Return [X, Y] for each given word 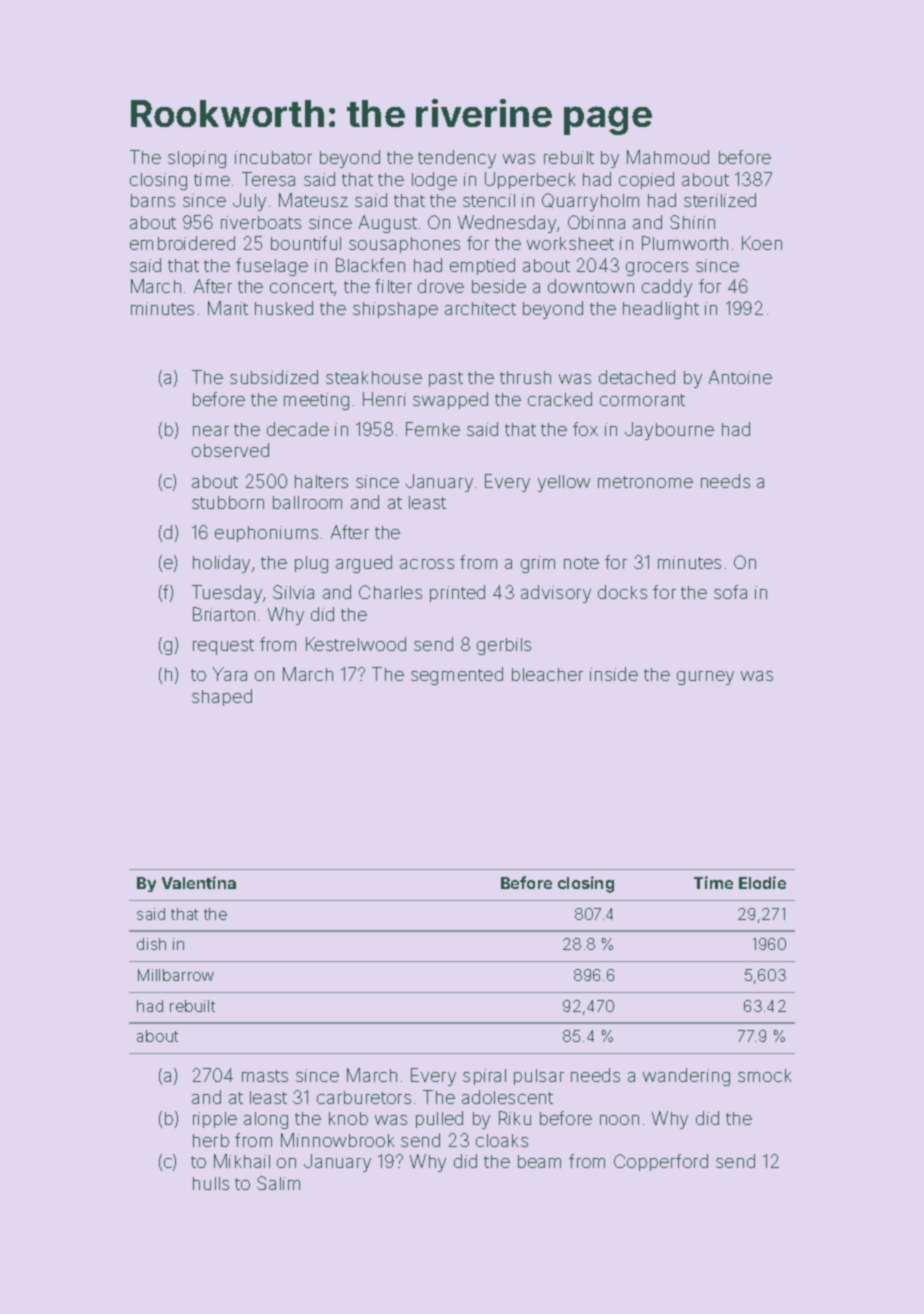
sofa [730, 592]
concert [302, 288]
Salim [278, 1183]
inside [614, 674]
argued [364, 564]
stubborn [228, 502]
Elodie [762, 882]
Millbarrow [176, 975]
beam [539, 1161]
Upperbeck [530, 180]
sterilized [720, 200]
